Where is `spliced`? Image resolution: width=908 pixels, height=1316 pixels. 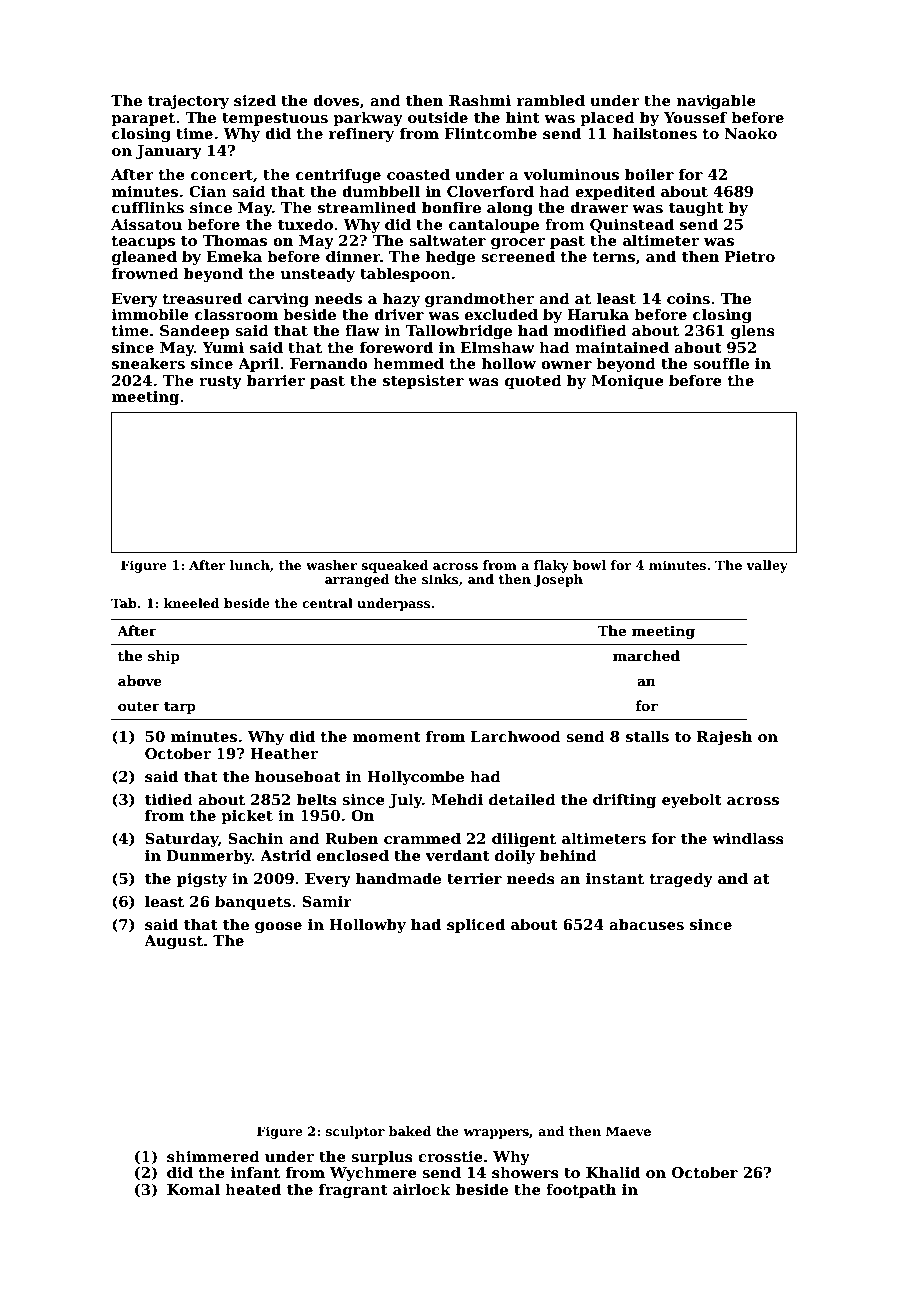 spliced is located at coordinates (476, 925).
